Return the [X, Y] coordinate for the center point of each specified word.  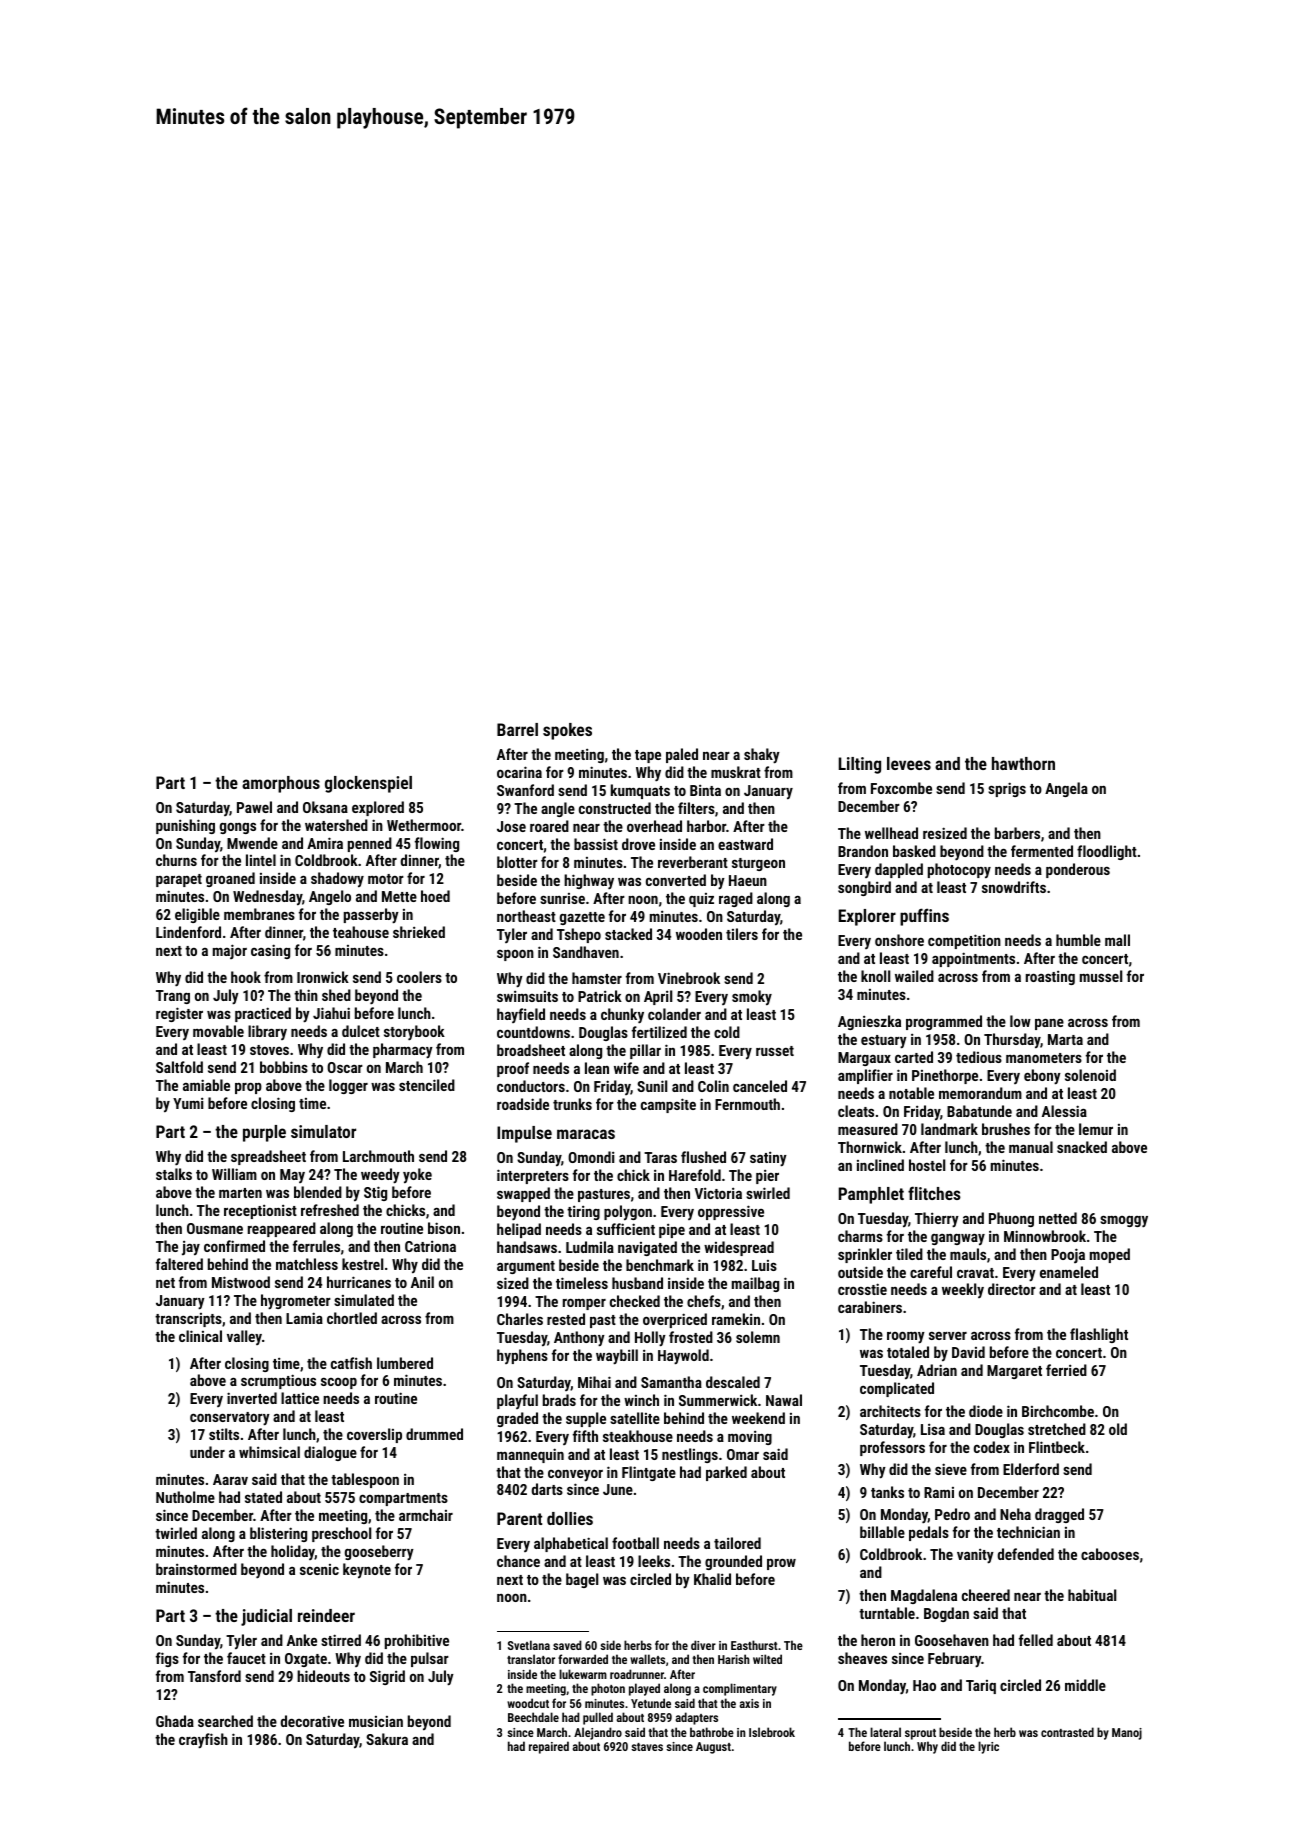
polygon [628, 1213]
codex [992, 1447]
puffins [924, 917]
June [618, 1489]
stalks [174, 1174]
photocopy [959, 871]
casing [270, 951]
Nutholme [185, 1497]
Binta [705, 790]
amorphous [281, 784]
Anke [302, 1640]
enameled [1069, 1272]
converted [676, 880]
